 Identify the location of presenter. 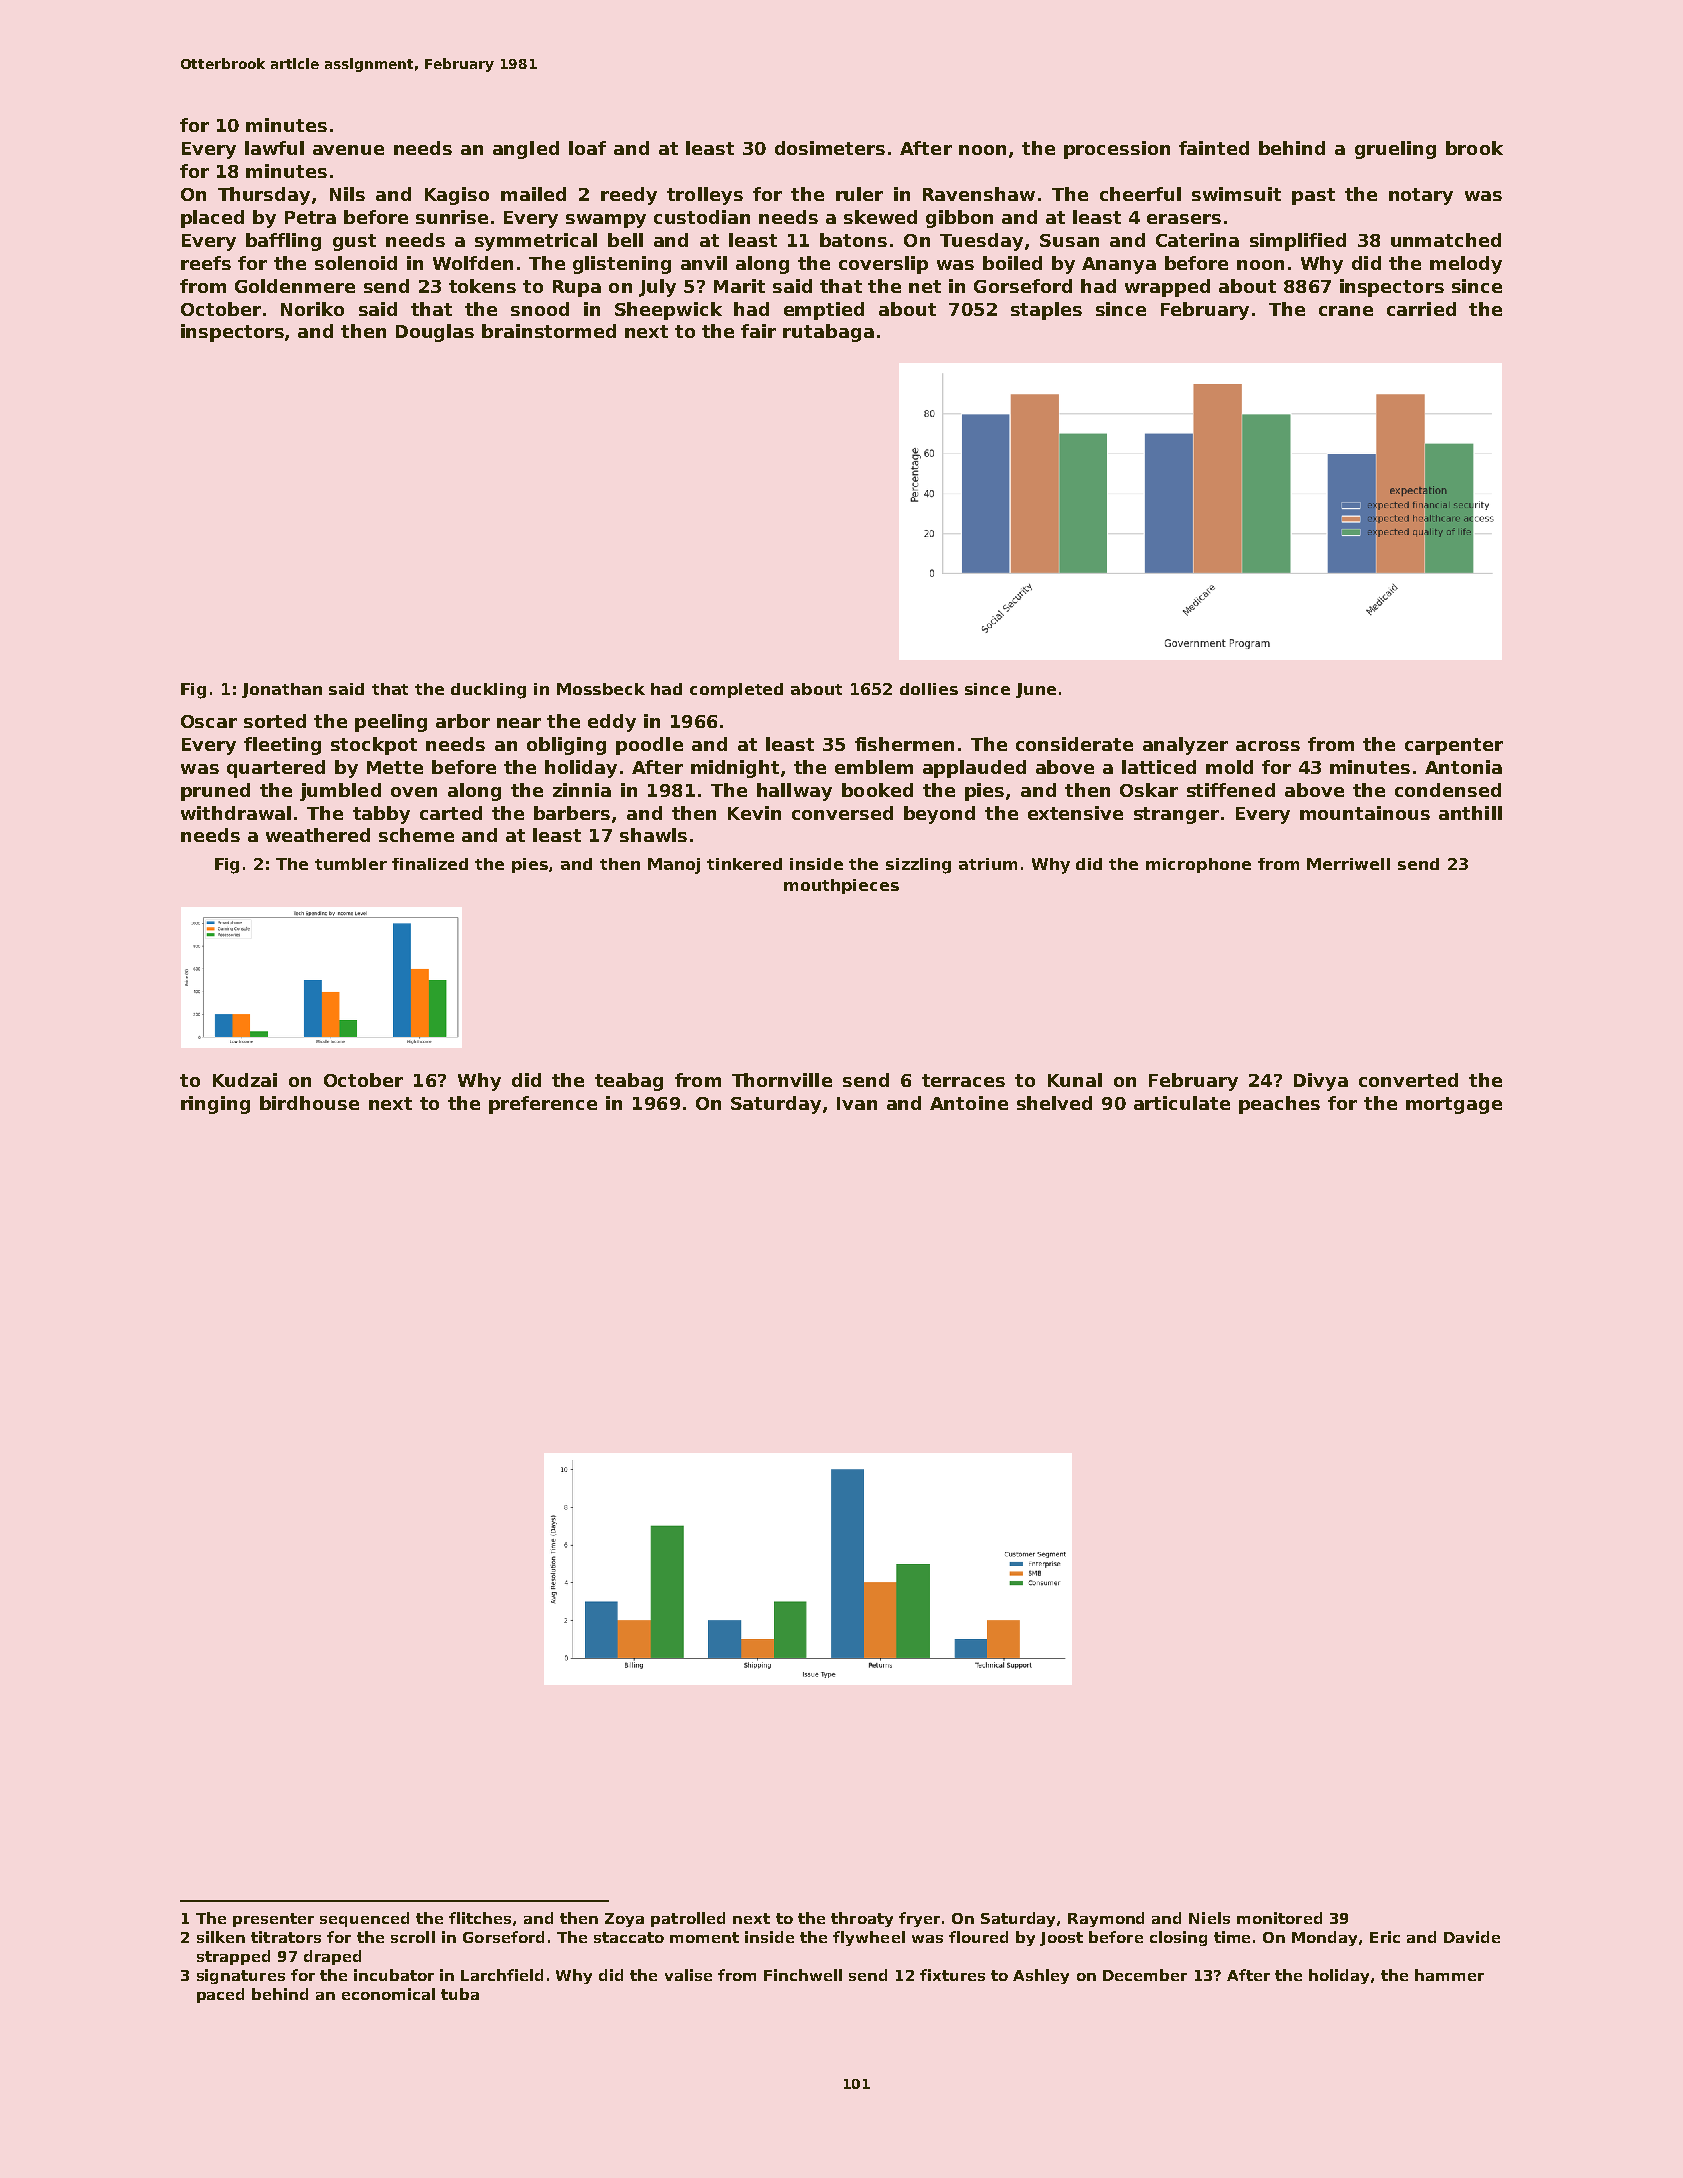
(273, 1920).
